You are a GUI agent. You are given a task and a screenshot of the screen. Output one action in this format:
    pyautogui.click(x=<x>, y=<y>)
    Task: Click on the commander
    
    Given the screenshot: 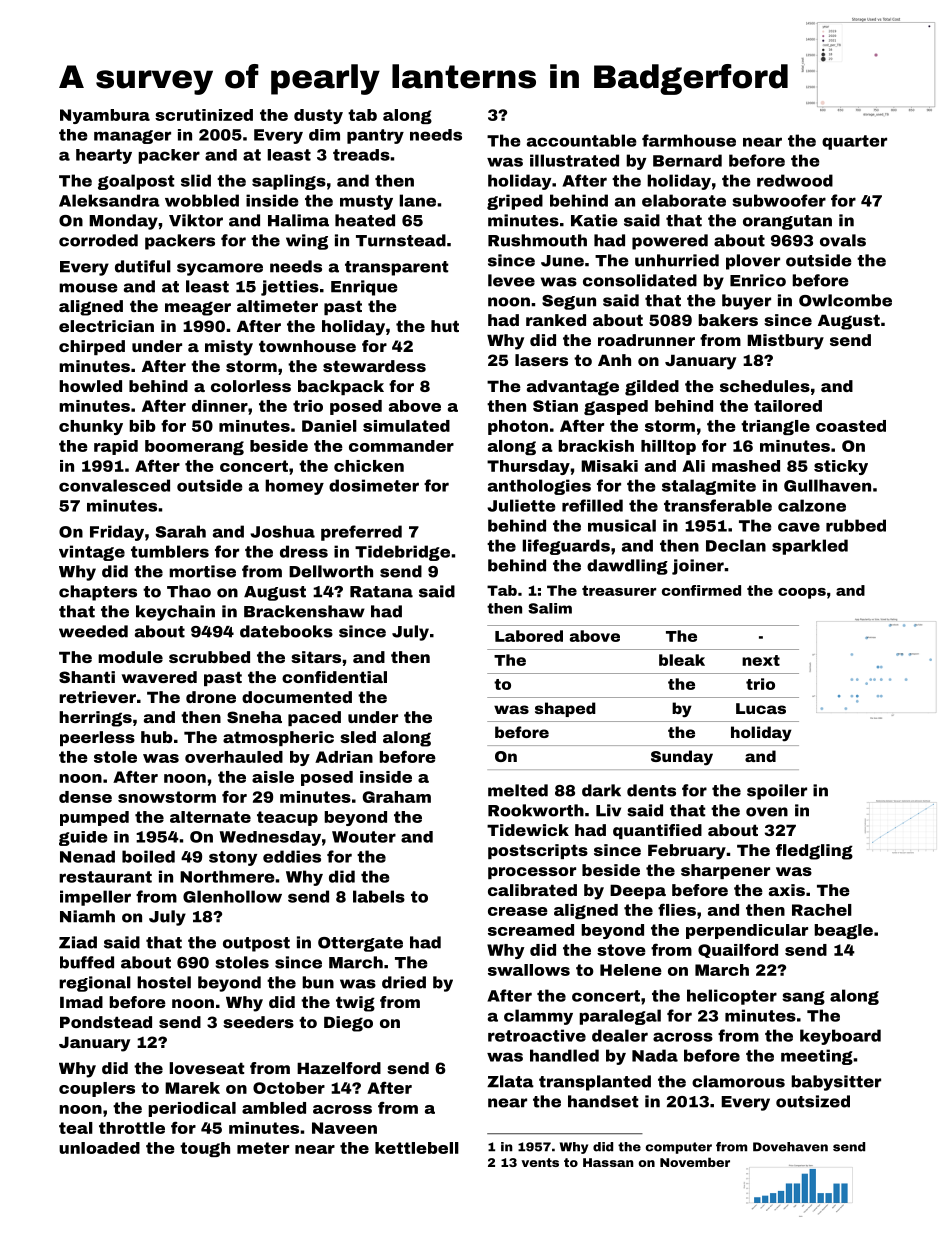 What is the action you would take?
    pyautogui.click(x=401, y=446)
